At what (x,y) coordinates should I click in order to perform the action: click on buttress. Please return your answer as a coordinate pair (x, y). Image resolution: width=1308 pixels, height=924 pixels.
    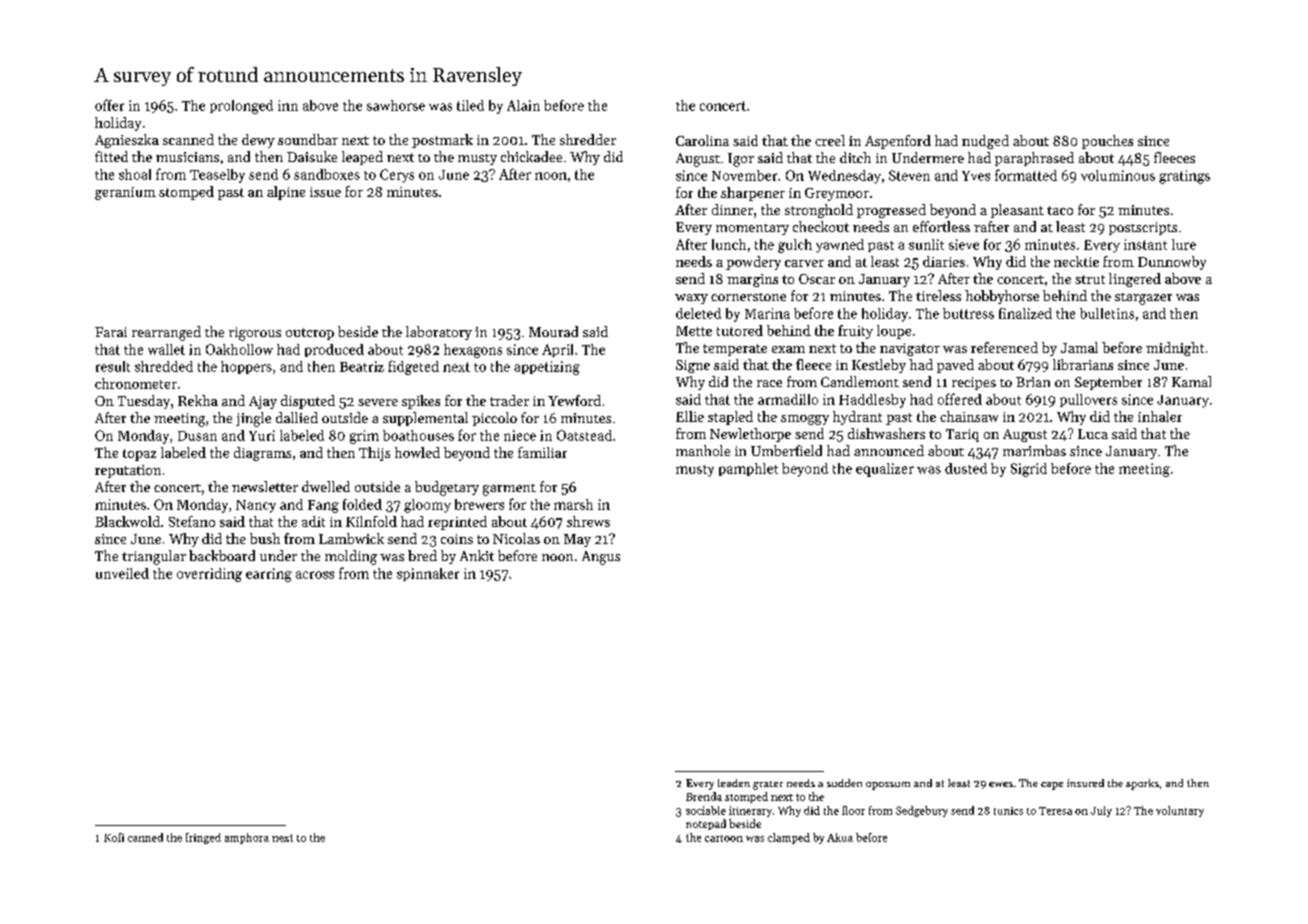
    Looking at the image, I should click on (968, 313).
